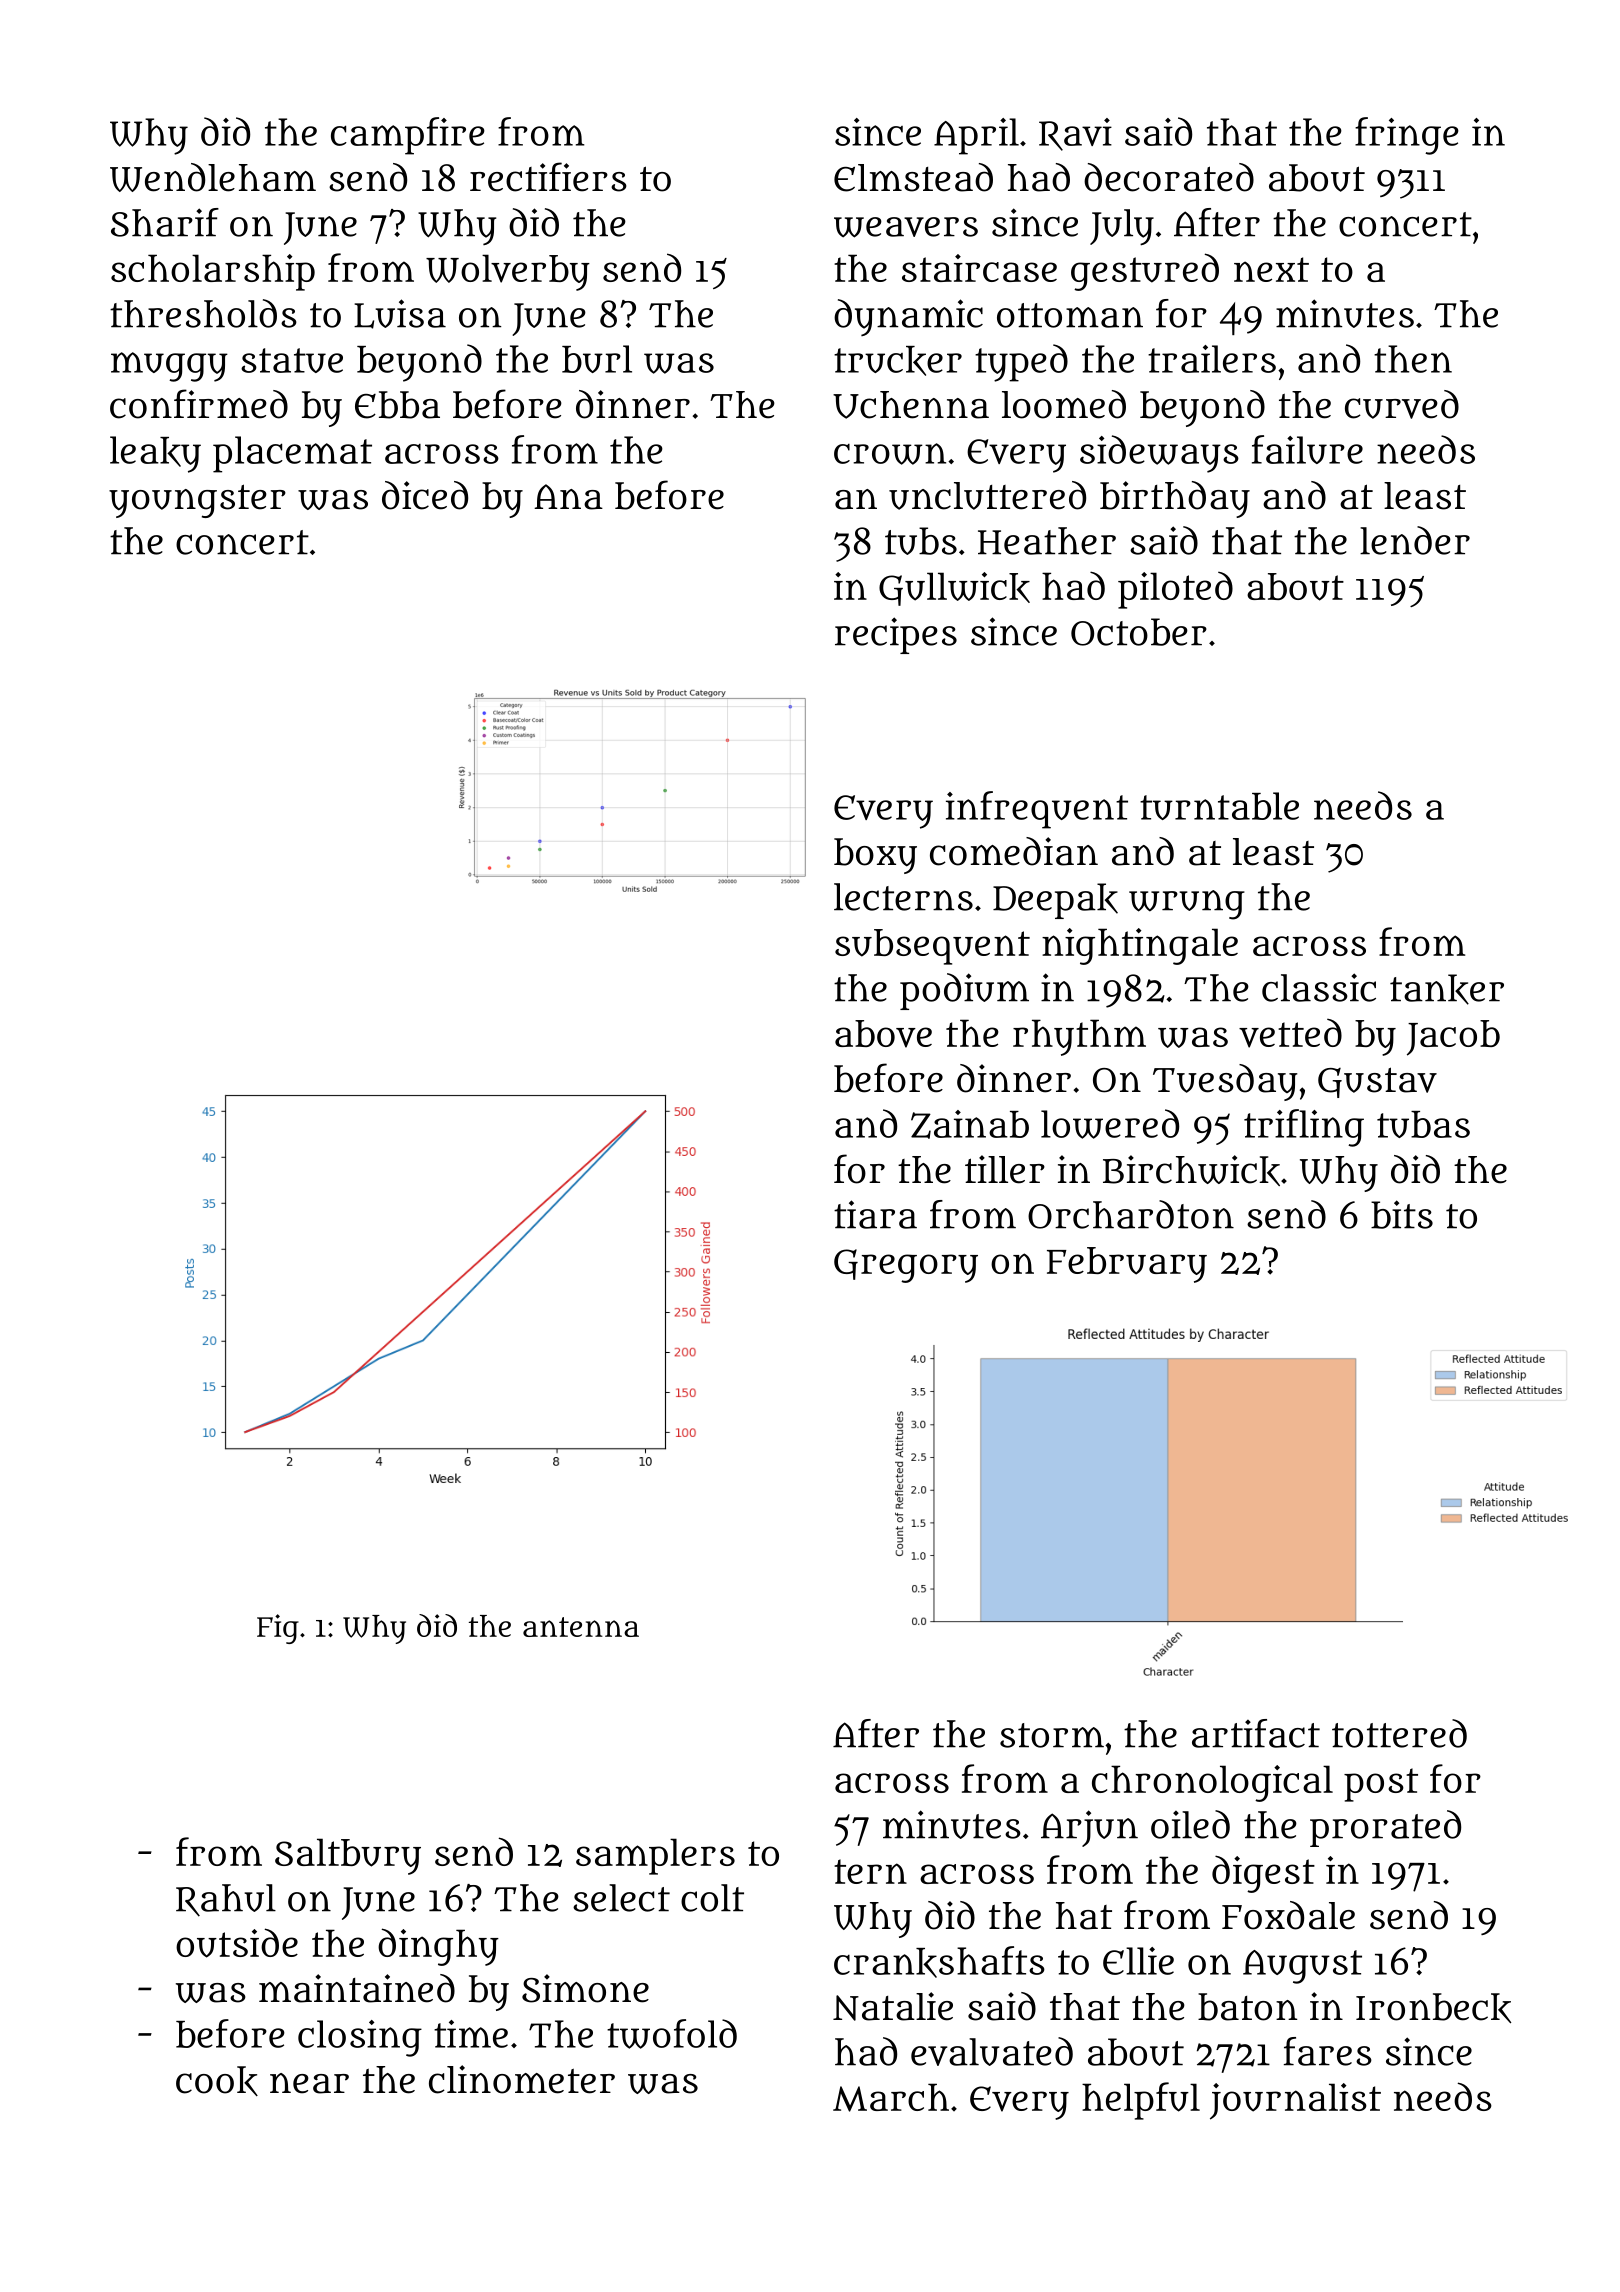 Image resolution: width=1620 pixels, height=2292 pixels. I want to click on fringe, so click(1407, 136).
